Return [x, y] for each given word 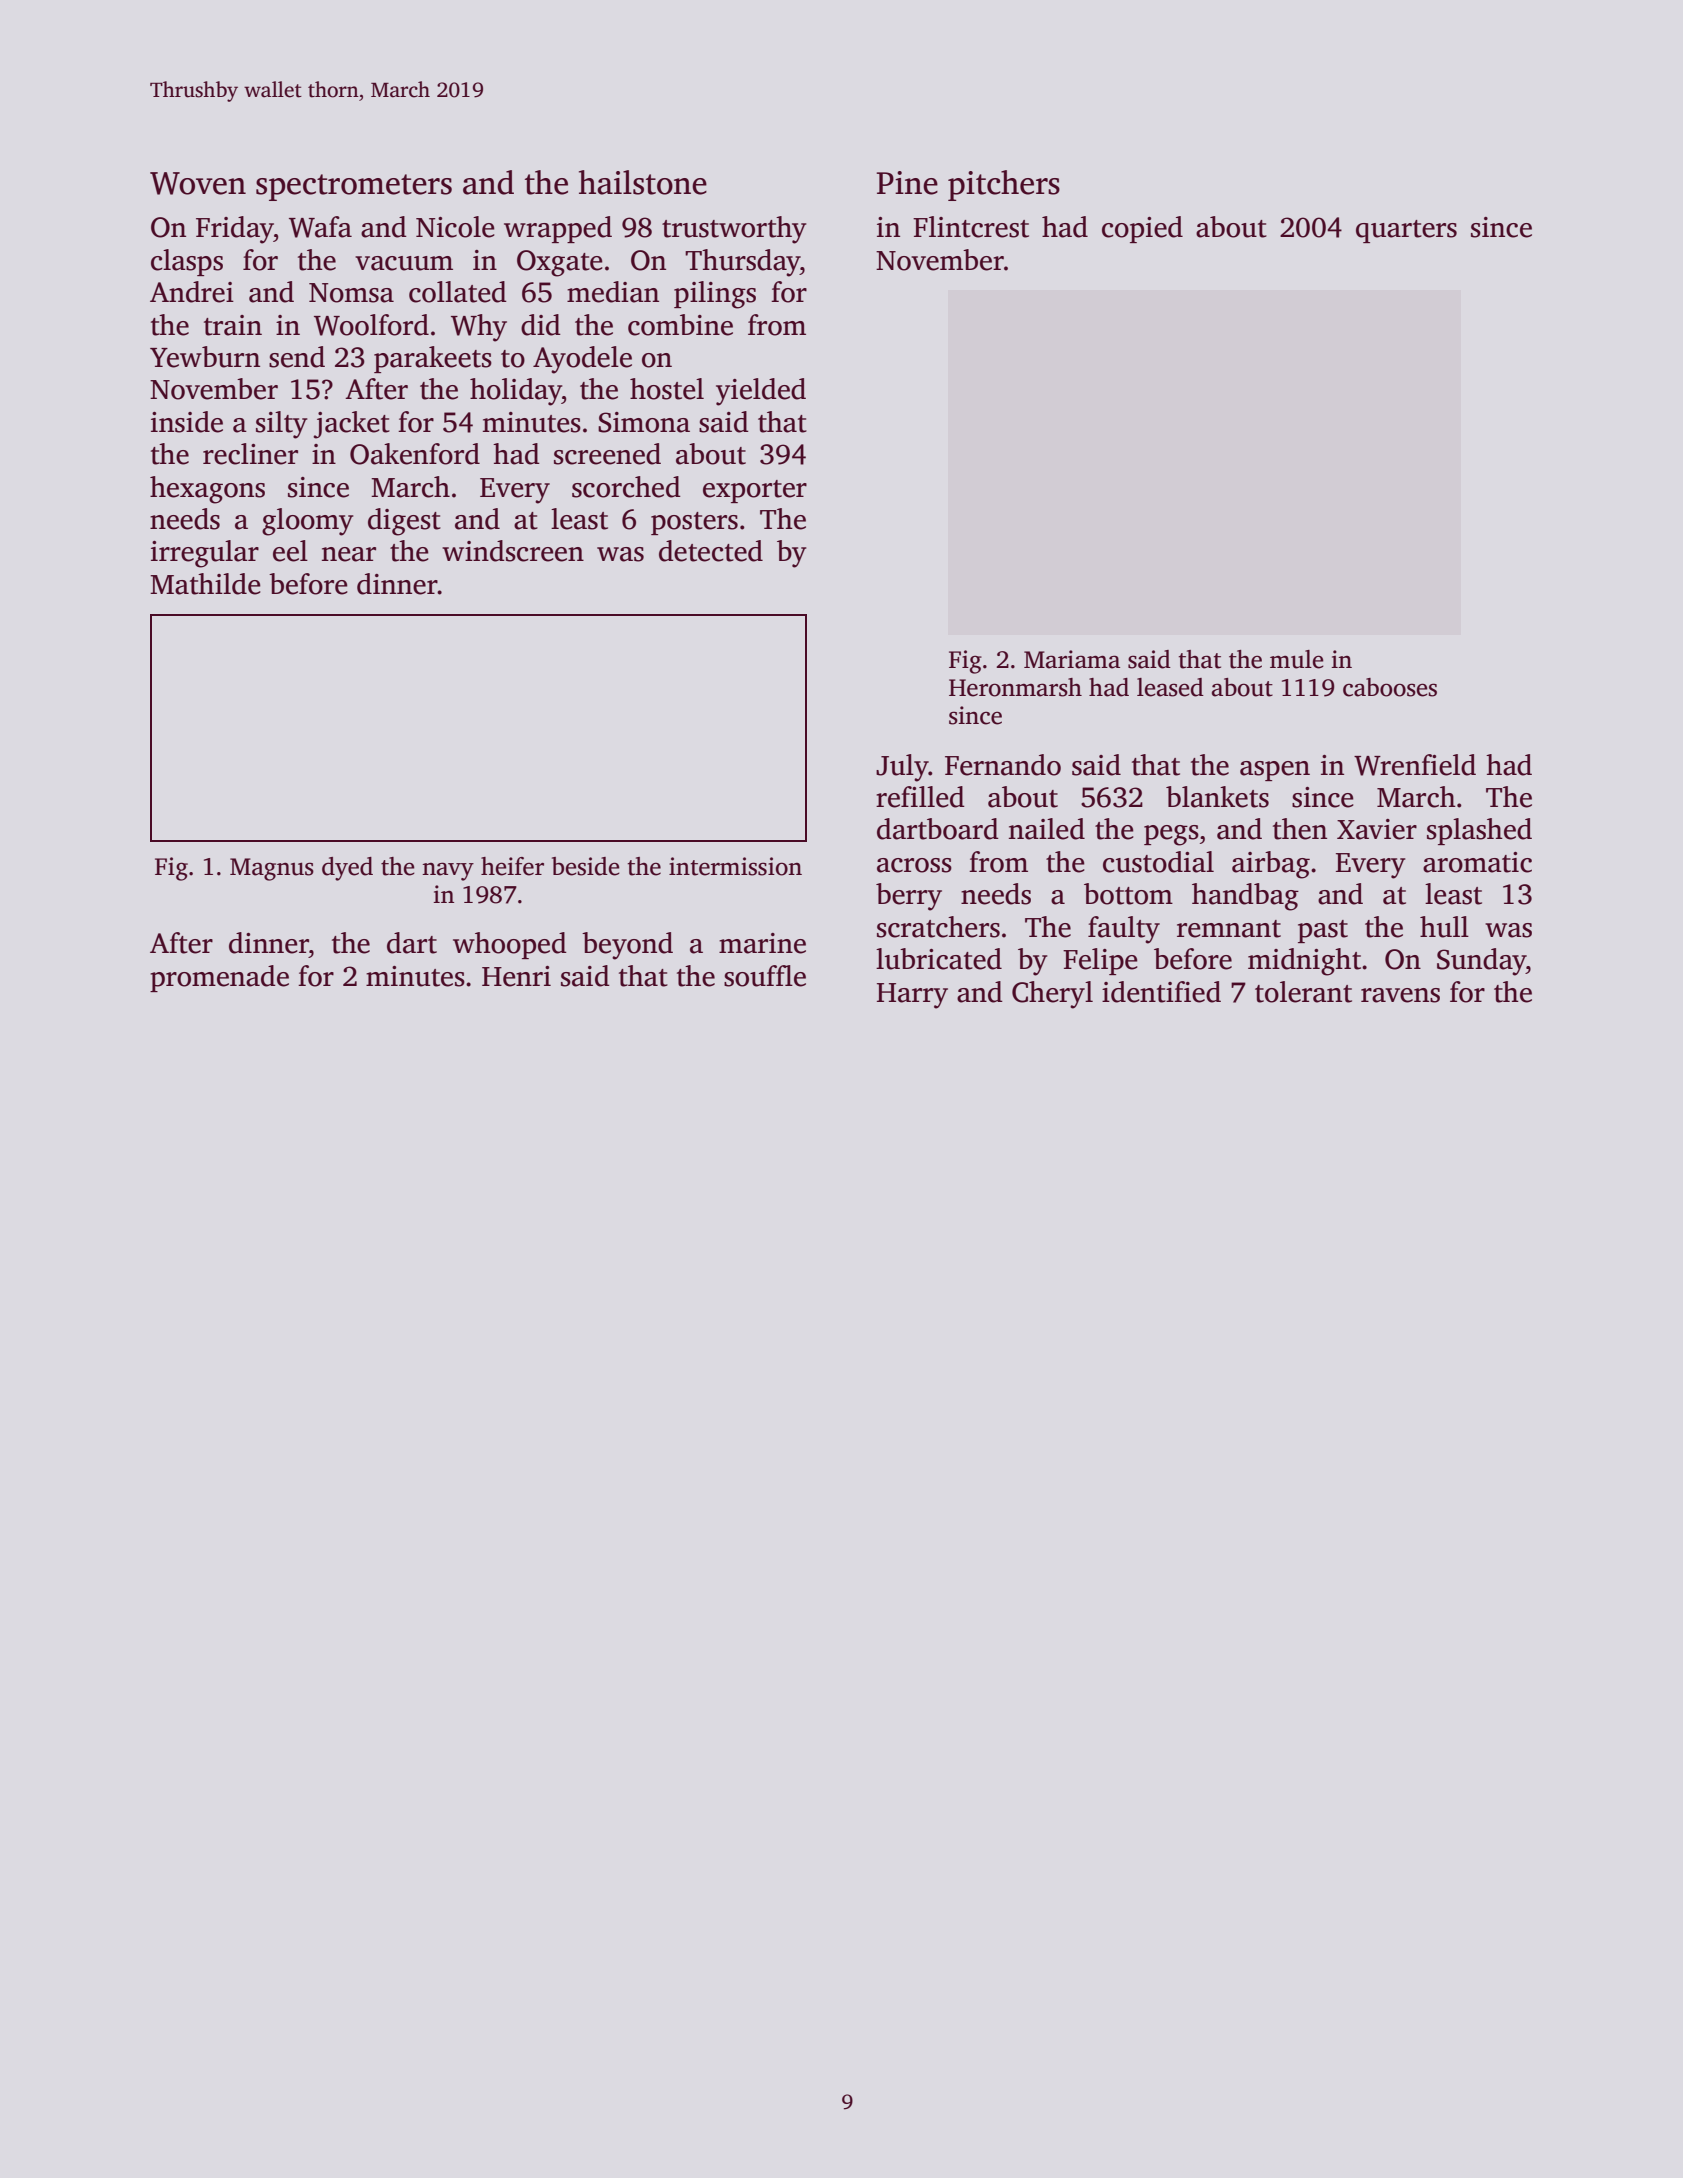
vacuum [404, 263]
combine [680, 325]
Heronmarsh [1015, 687]
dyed [347, 869]
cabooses [1390, 687]
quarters [1406, 231]
